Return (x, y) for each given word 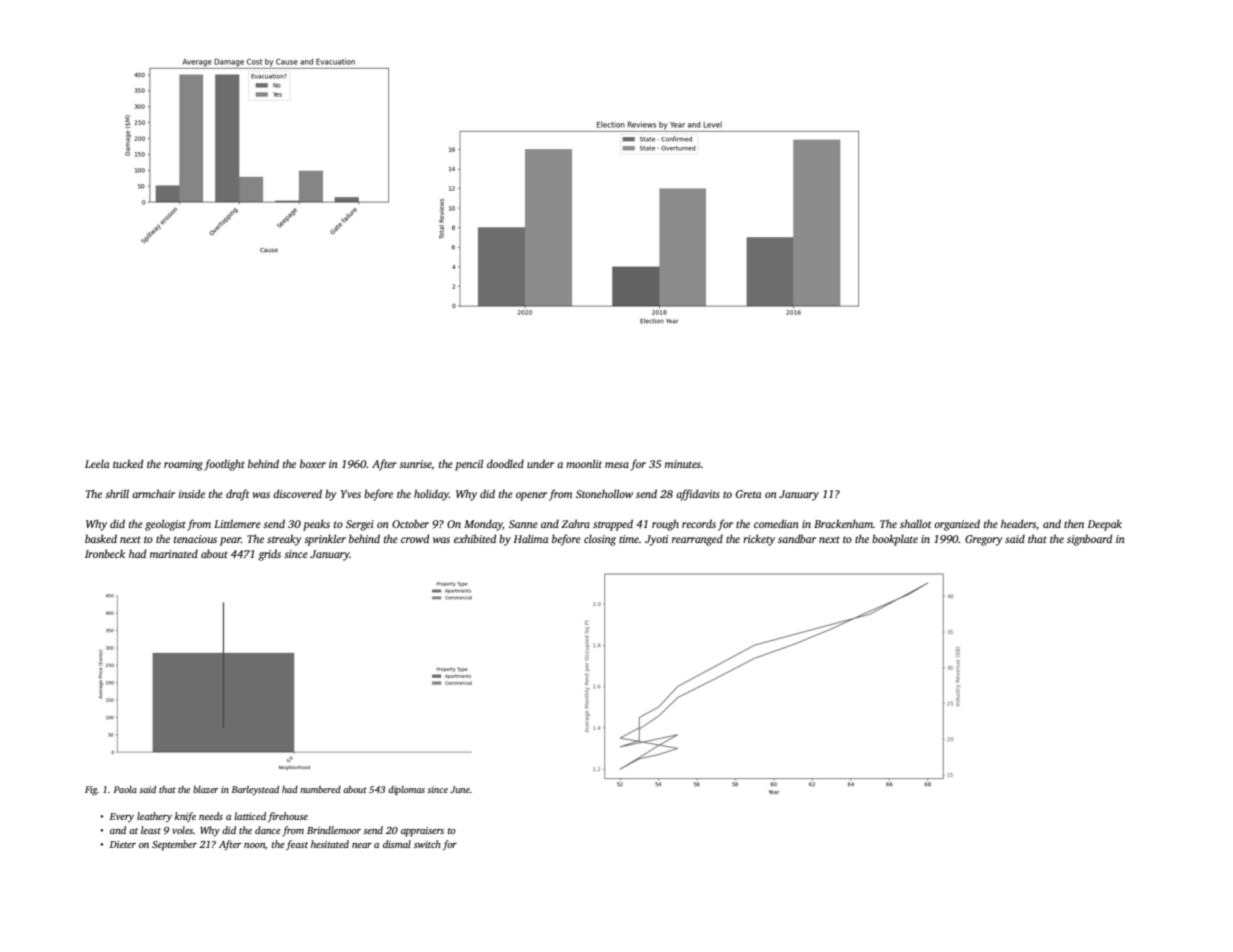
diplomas (406, 790)
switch (427, 844)
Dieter (123, 844)
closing (600, 540)
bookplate (895, 540)
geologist (165, 525)
